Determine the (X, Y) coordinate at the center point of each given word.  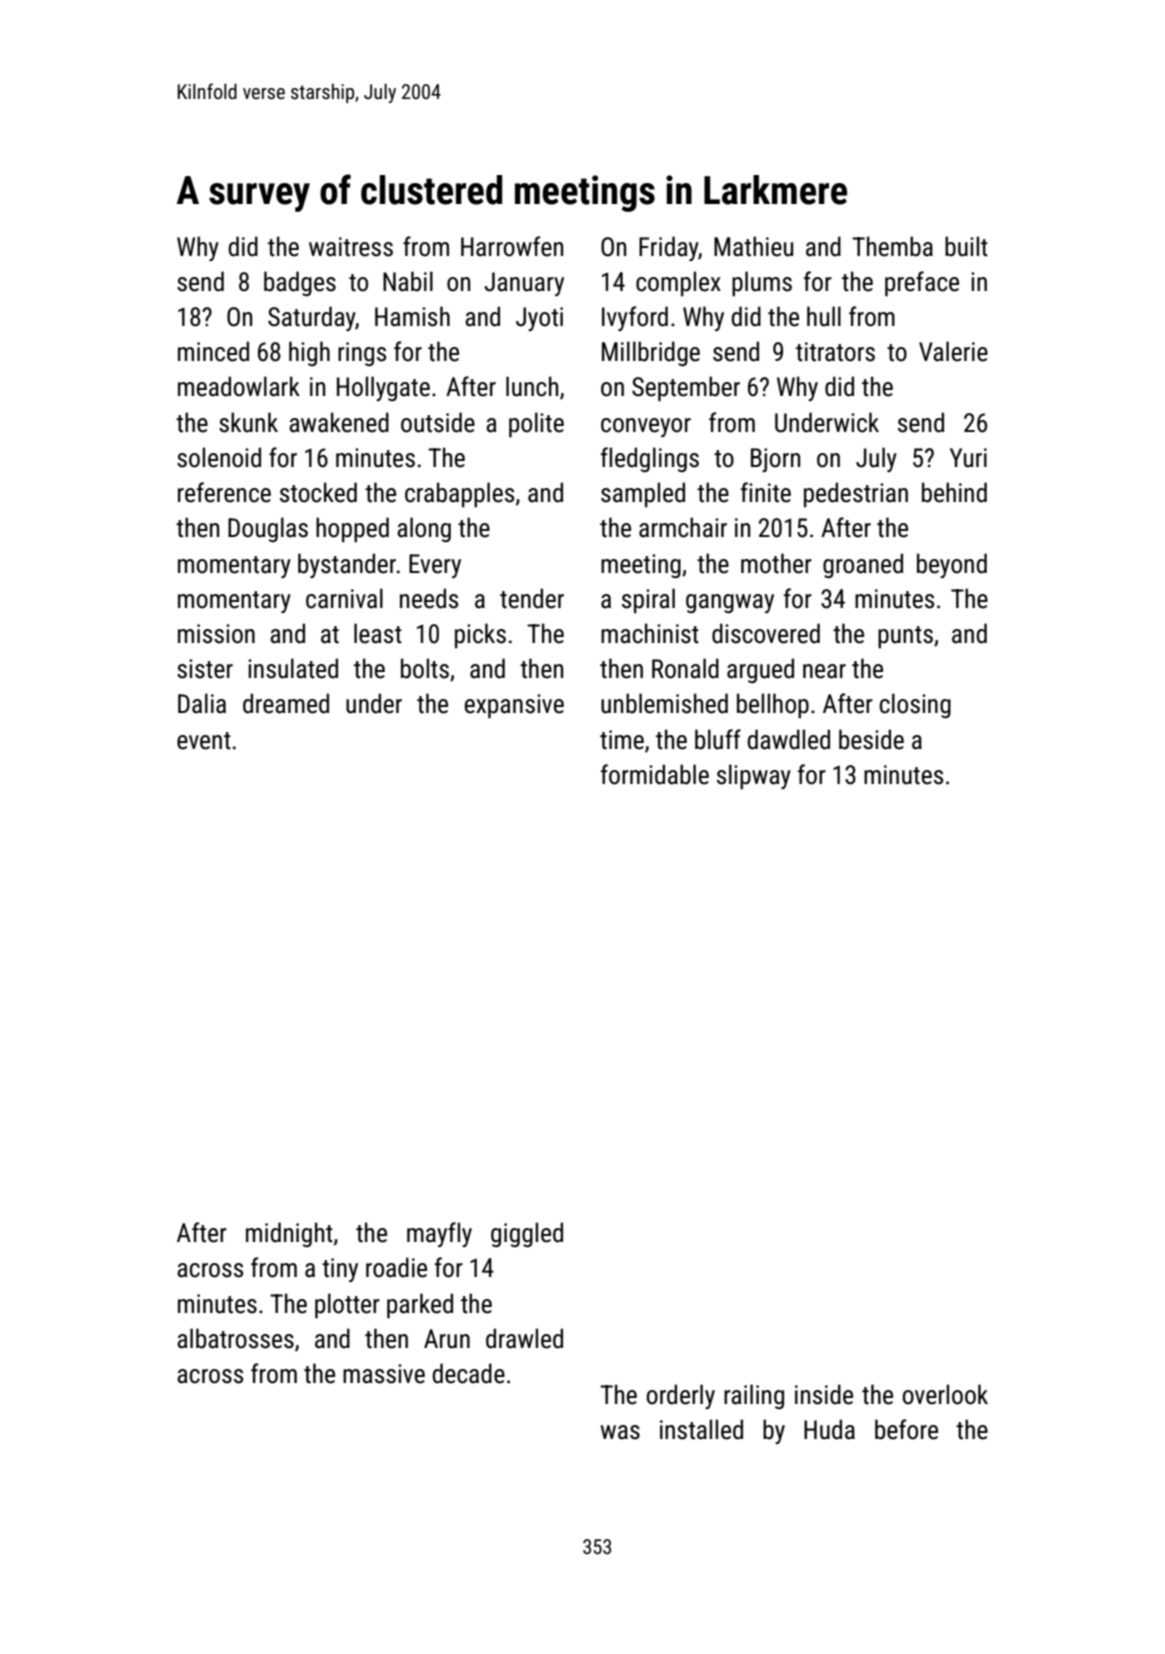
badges (300, 283)
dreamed (286, 703)
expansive (514, 706)
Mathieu (753, 246)
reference (224, 492)
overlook (945, 1394)
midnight (289, 1234)
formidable (655, 774)
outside (438, 422)
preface (922, 283)
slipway (754, 776)
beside (871, 739)
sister (205, 669)
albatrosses (235, 1338)
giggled (527, 1234)
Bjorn (775, 460)
